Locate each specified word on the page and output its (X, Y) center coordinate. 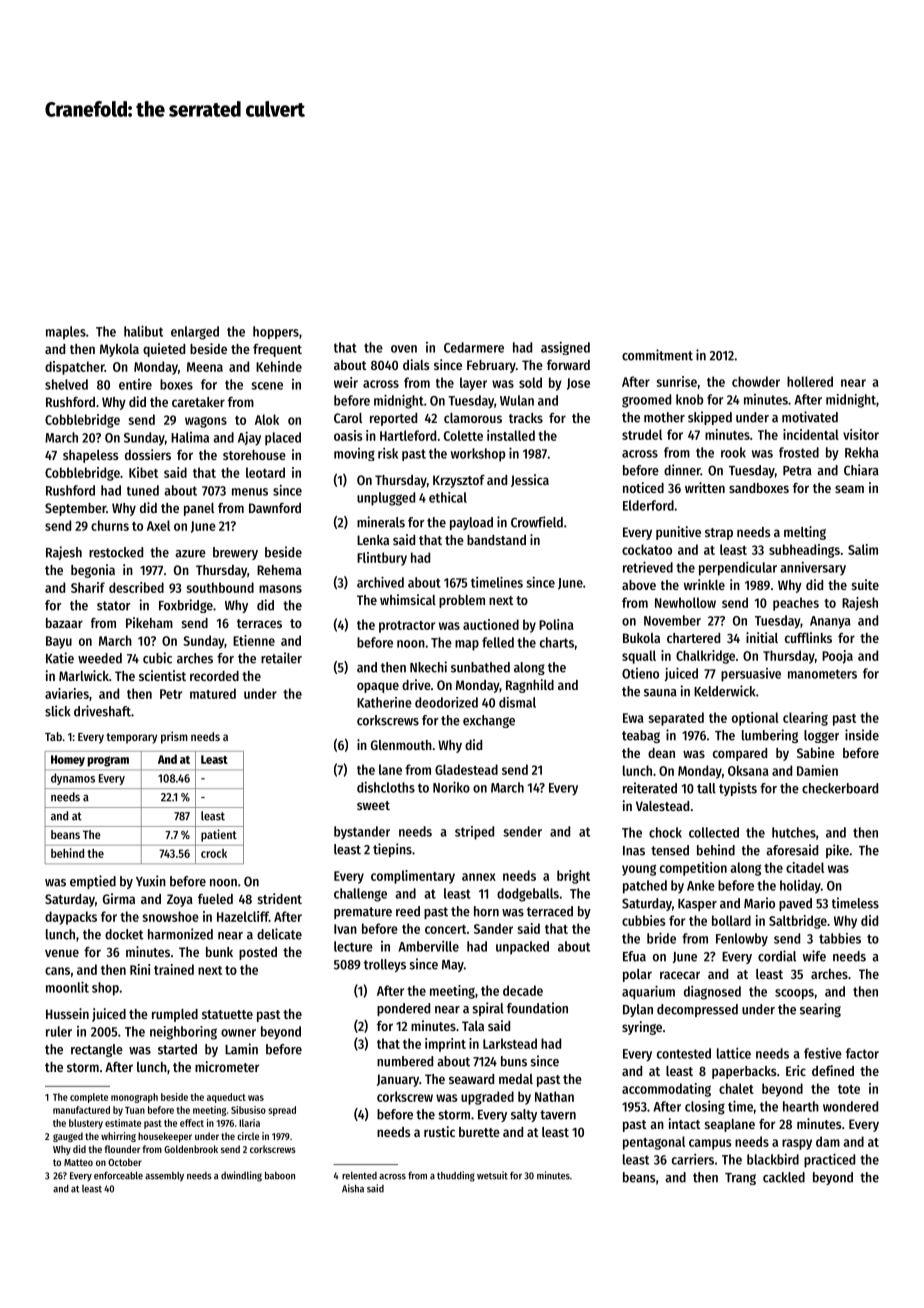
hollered (810, 381)
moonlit (67, 987)
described (136, 587)
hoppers (276, 332)
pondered (403, 1009)
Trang (740, 1179)
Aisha (353, 1188)
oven (404, 349)
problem (462, 601)
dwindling (241, 1176)
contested (684, 1053)
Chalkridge (705, 657)
